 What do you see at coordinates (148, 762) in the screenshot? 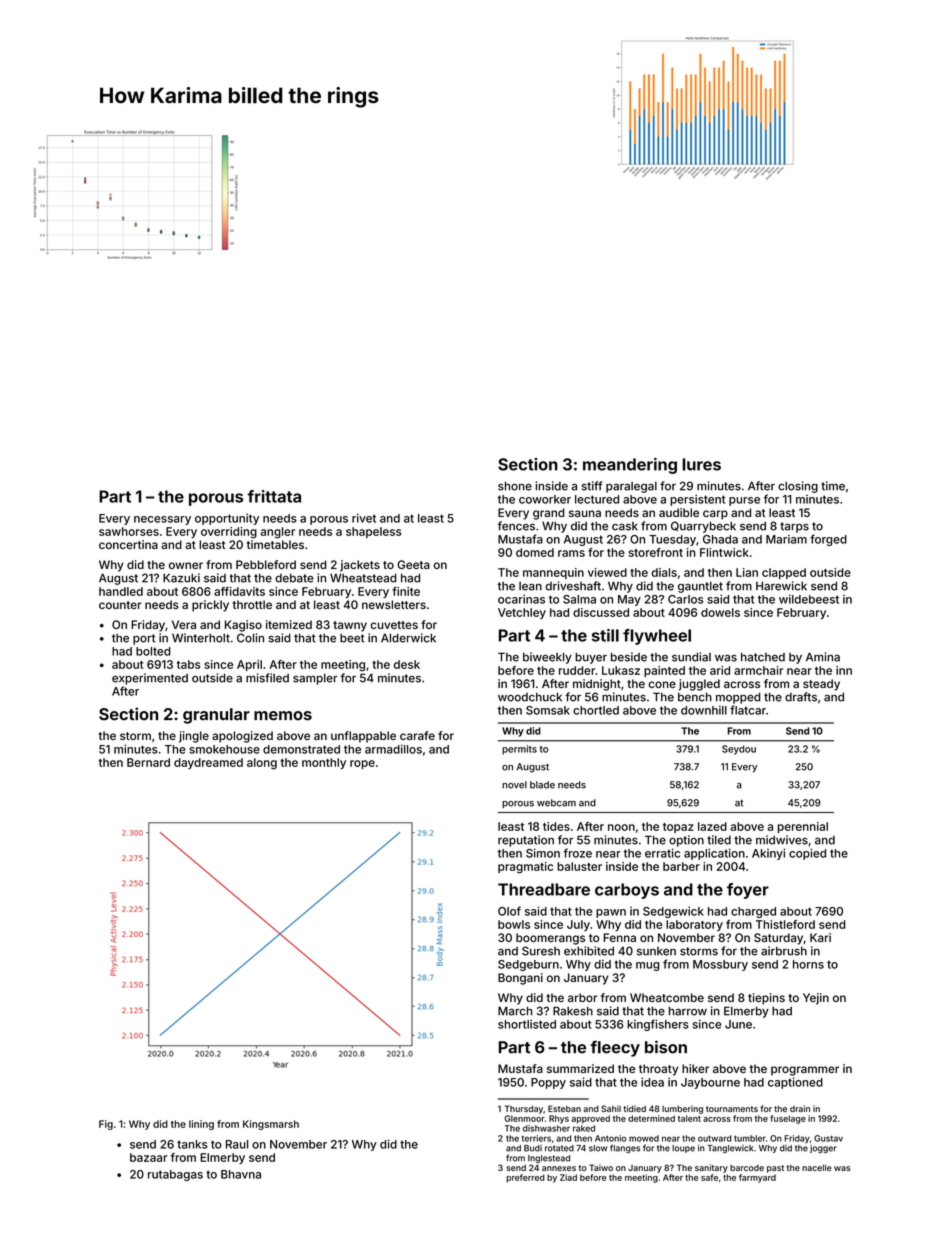
I see `Bernard` at bounding box center [148, 762].
